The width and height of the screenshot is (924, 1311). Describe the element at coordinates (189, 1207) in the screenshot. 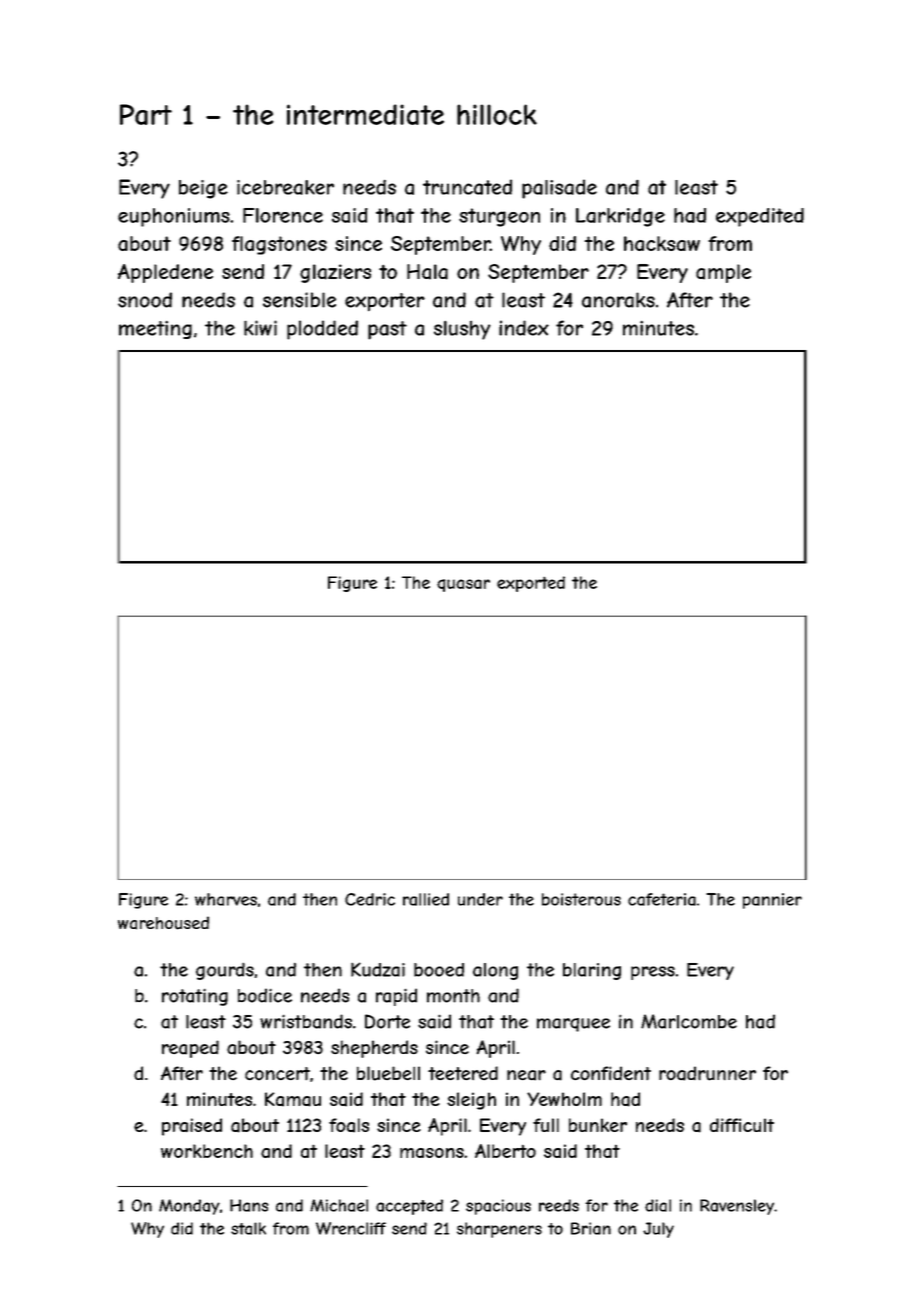

I see `Monday` at that location.
